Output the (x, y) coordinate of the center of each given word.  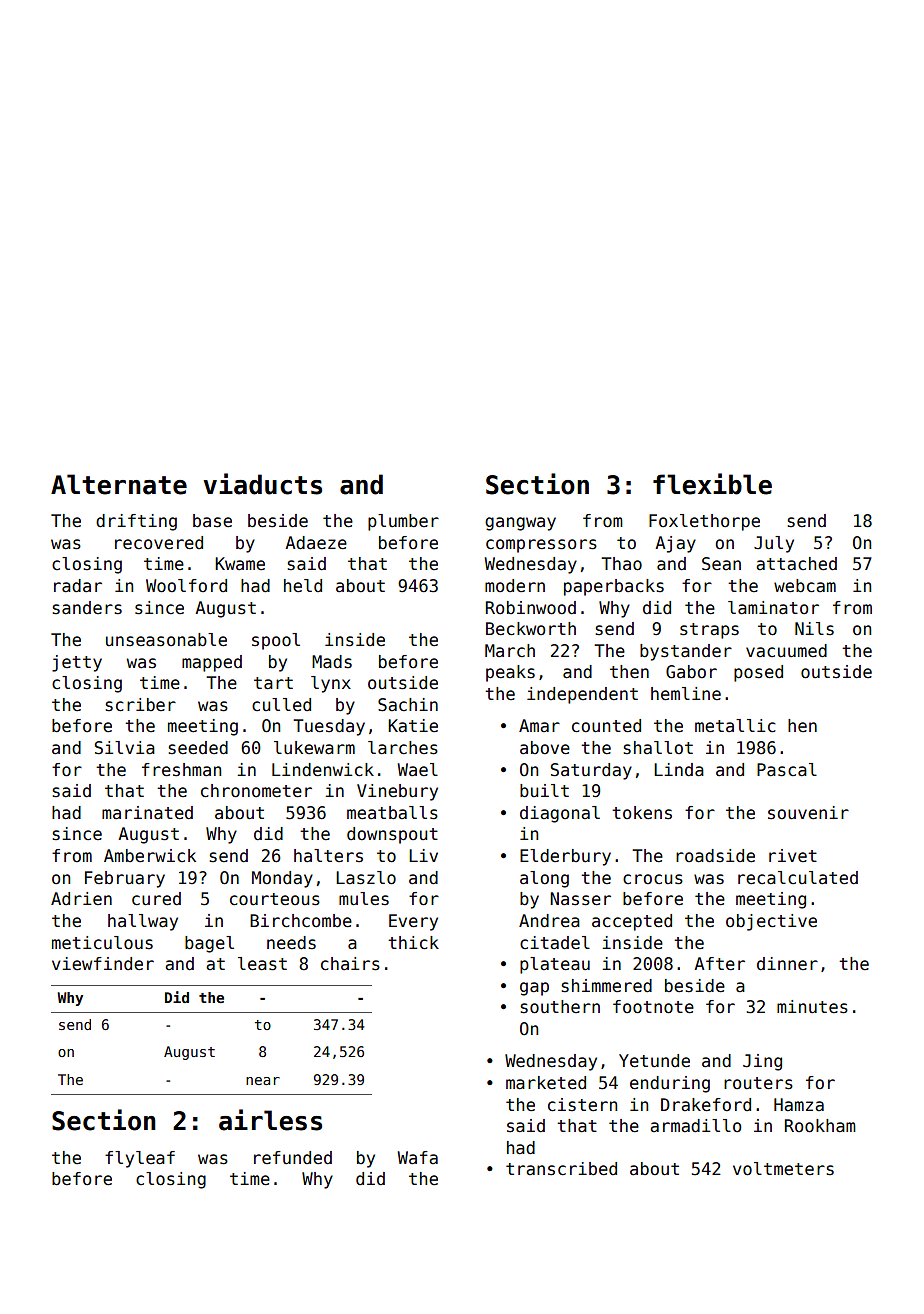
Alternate (119, 484)
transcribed (561, 1169)
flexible (712, 484)
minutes (812, 1007)
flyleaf (140, 1159)
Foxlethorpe (704, 522)
